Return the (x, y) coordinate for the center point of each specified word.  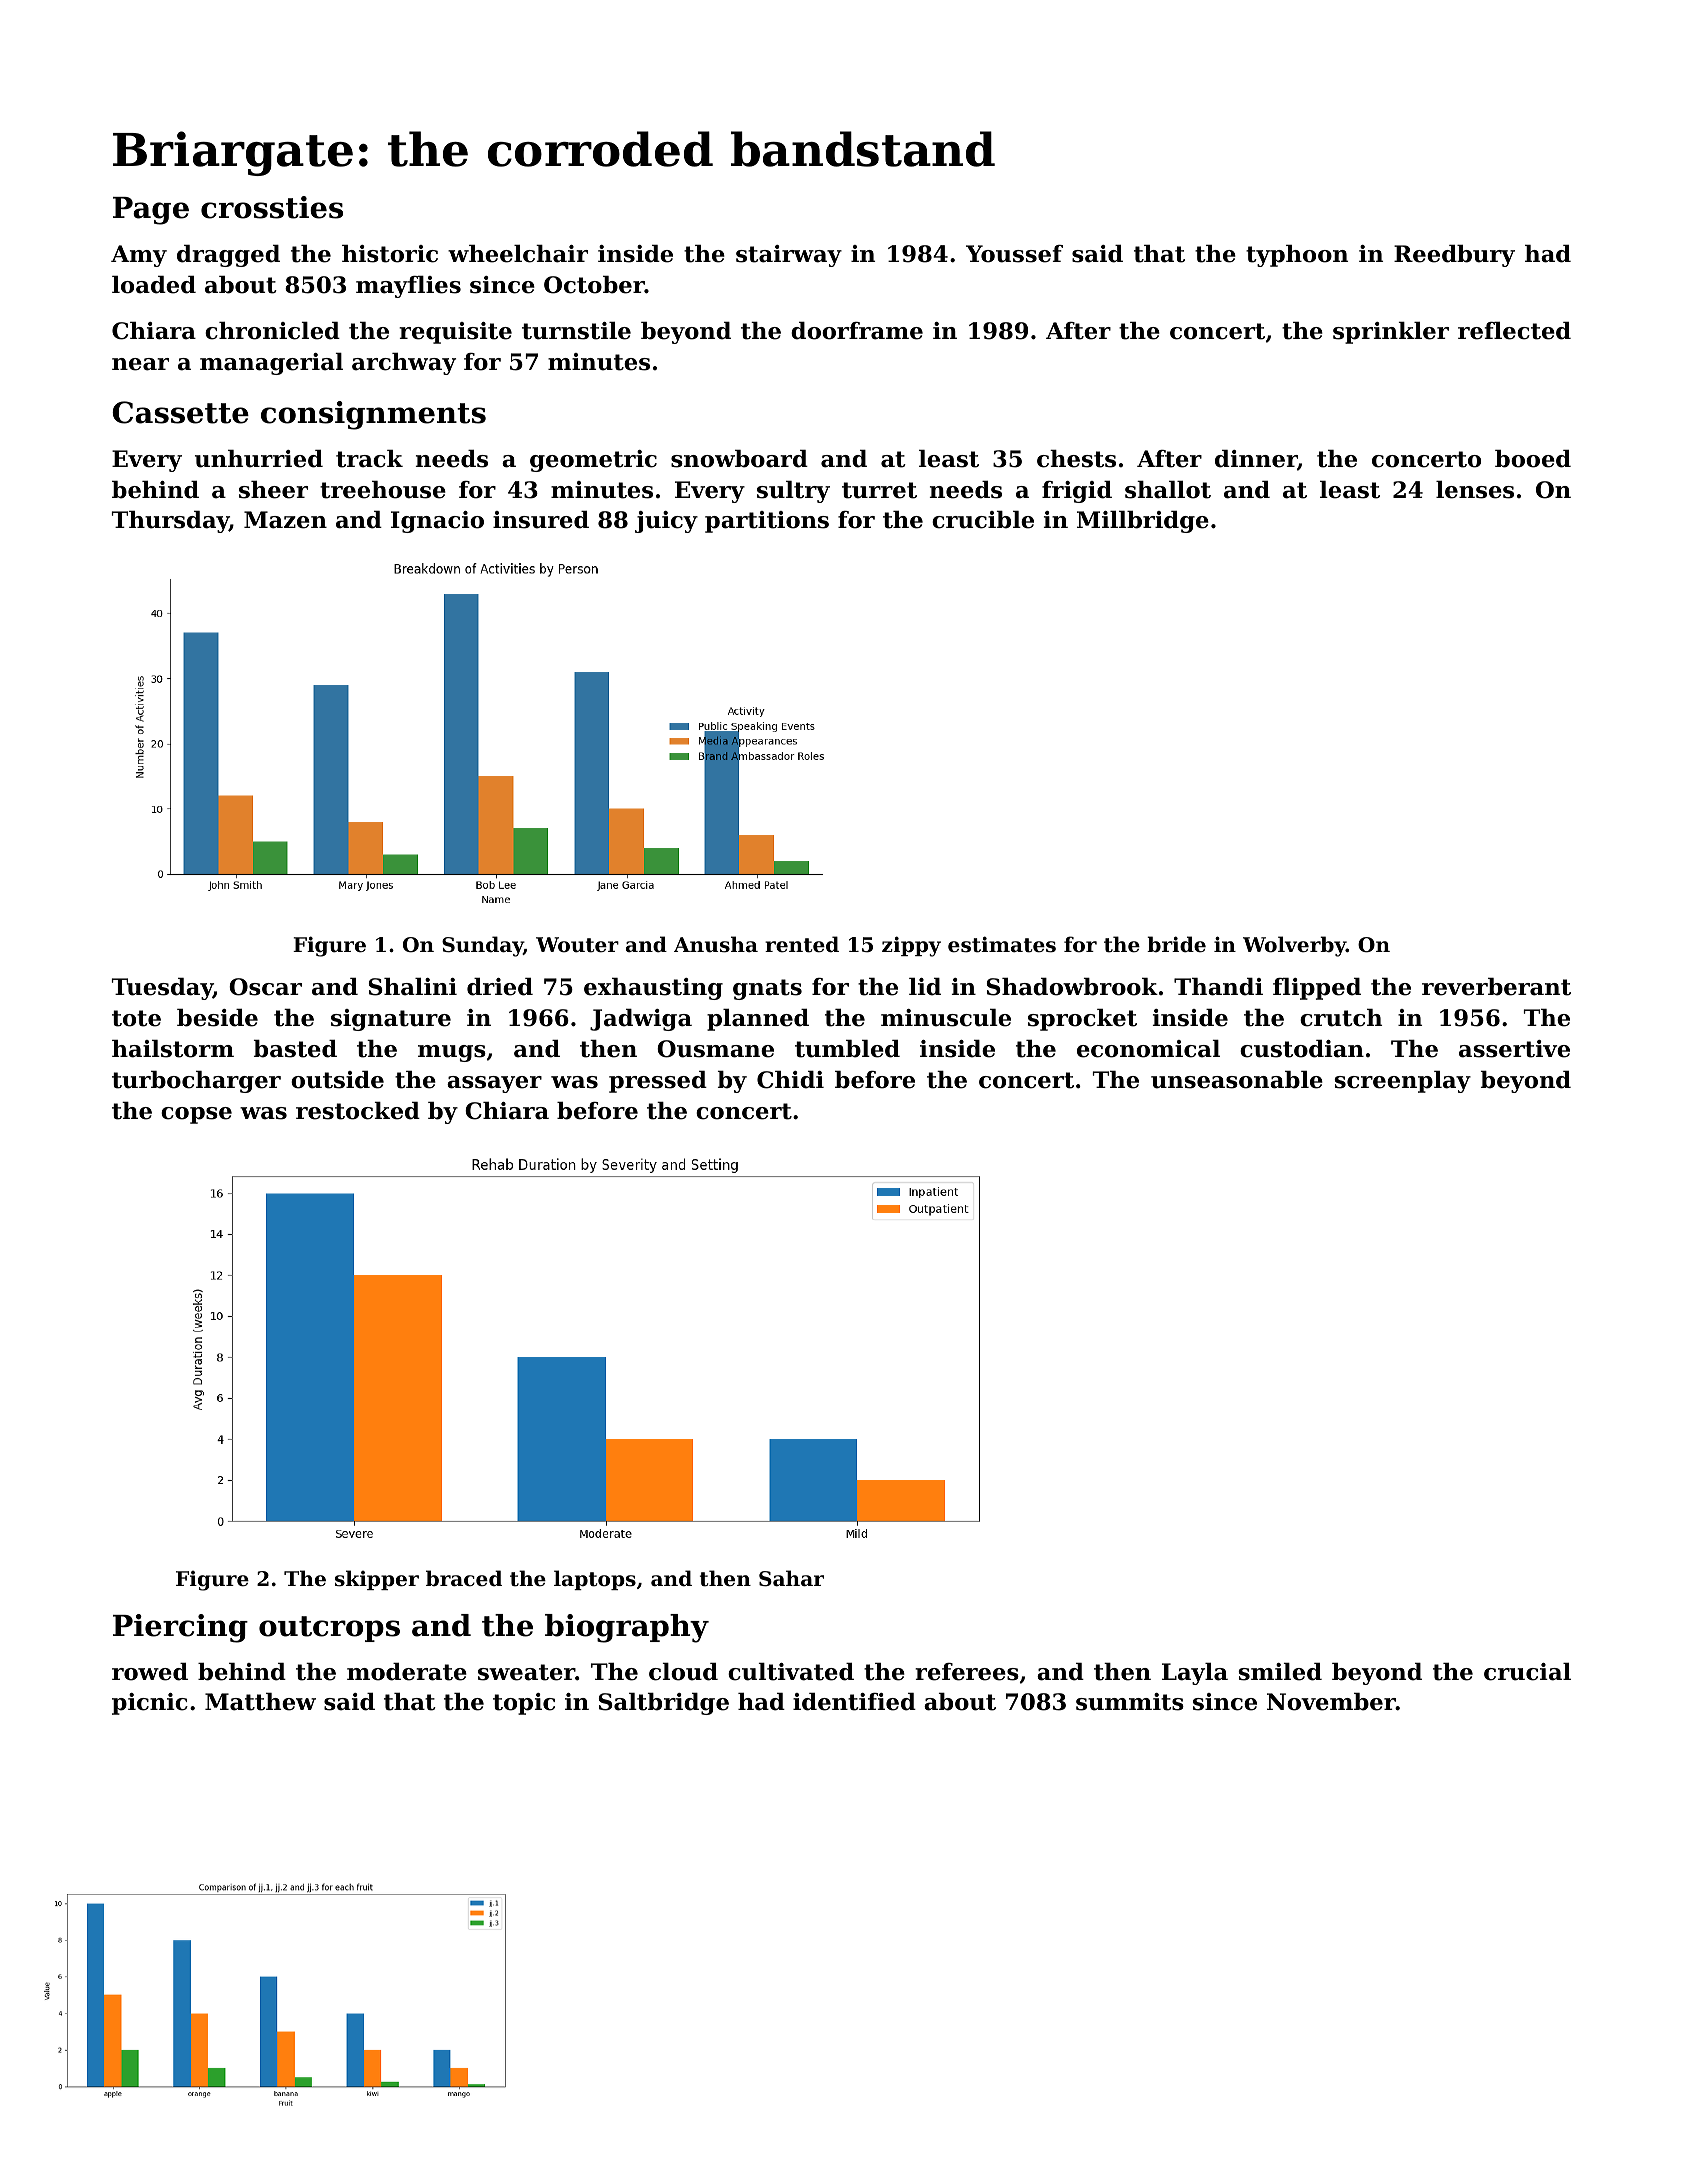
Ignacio (437, 522)
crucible (983, 520)
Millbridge (1143, 522)
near (140, 364)
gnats (767, 989)
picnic (150, 1704)
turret (879, 490)
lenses (1475, 490)
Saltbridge (664, 1704)
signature (391, 1020)
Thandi (1218, 987)
